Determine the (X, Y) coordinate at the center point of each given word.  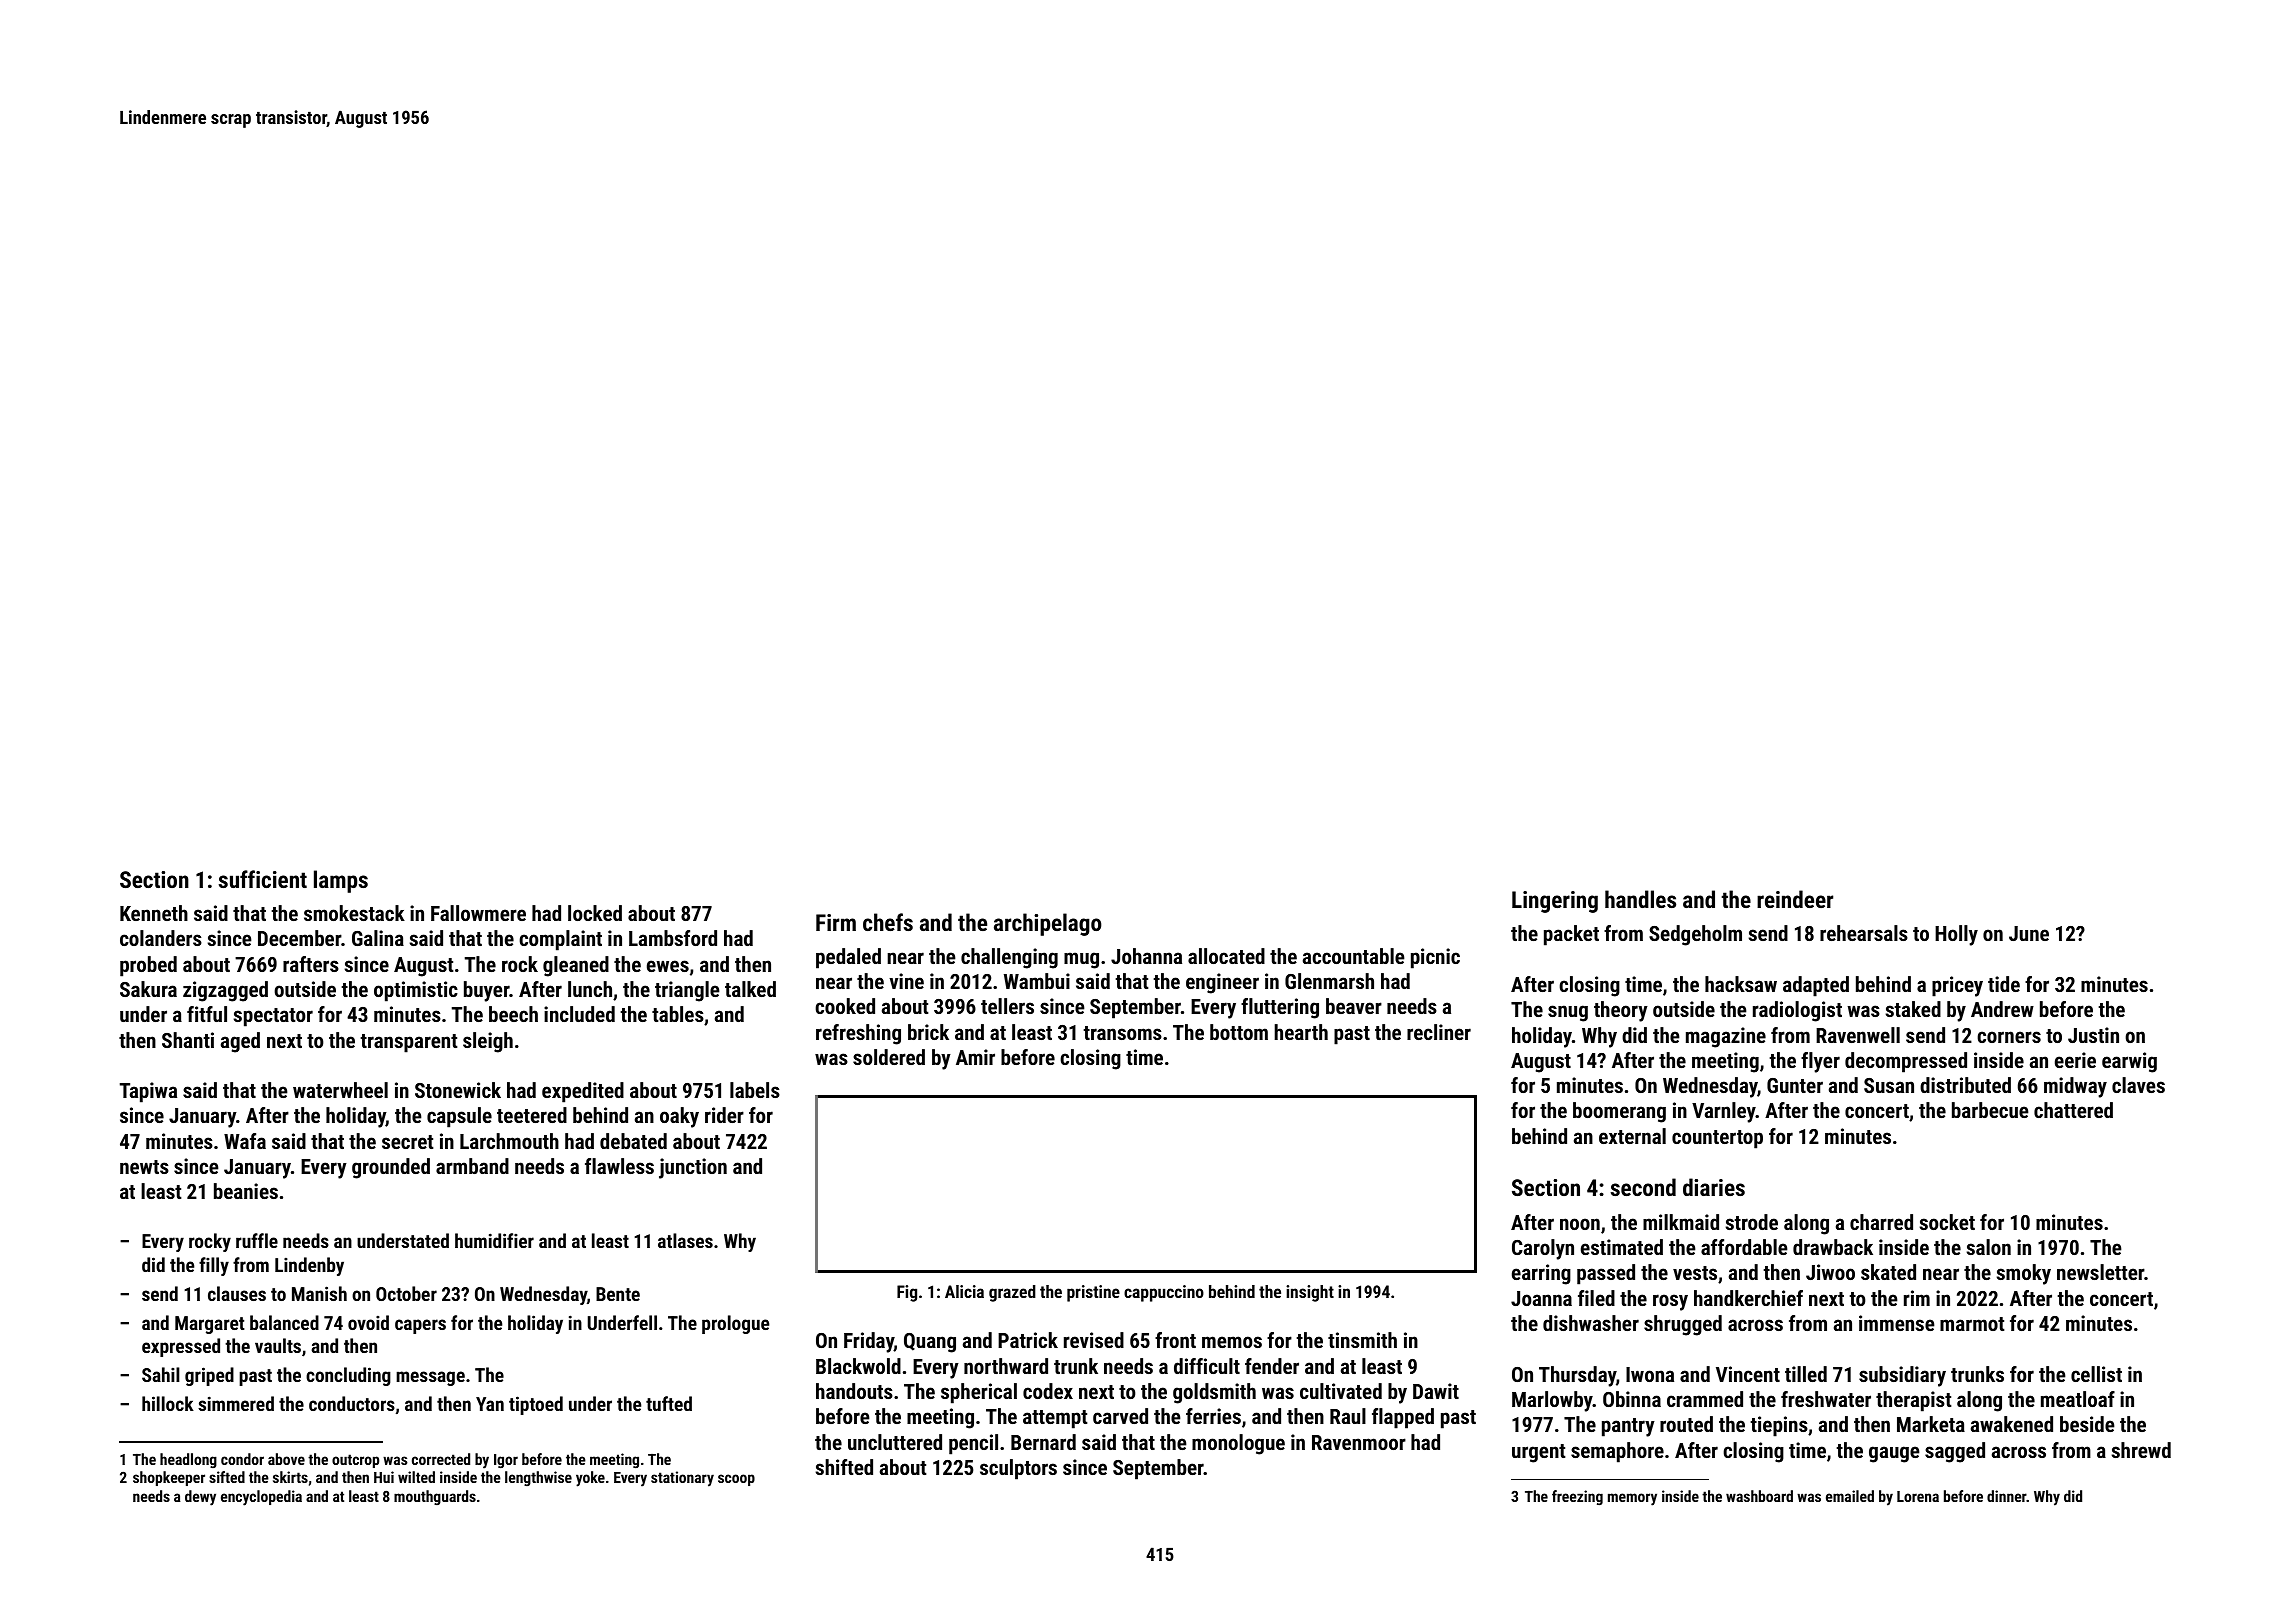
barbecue (1990, 1110)
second (1643, 1187)
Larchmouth (509, 1141)
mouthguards (435, 1497)
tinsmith (1362, 1340)
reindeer (1795, 899)
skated (1888, 1272)
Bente (618, 1294)
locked (595, 913)
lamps (341, 881)
